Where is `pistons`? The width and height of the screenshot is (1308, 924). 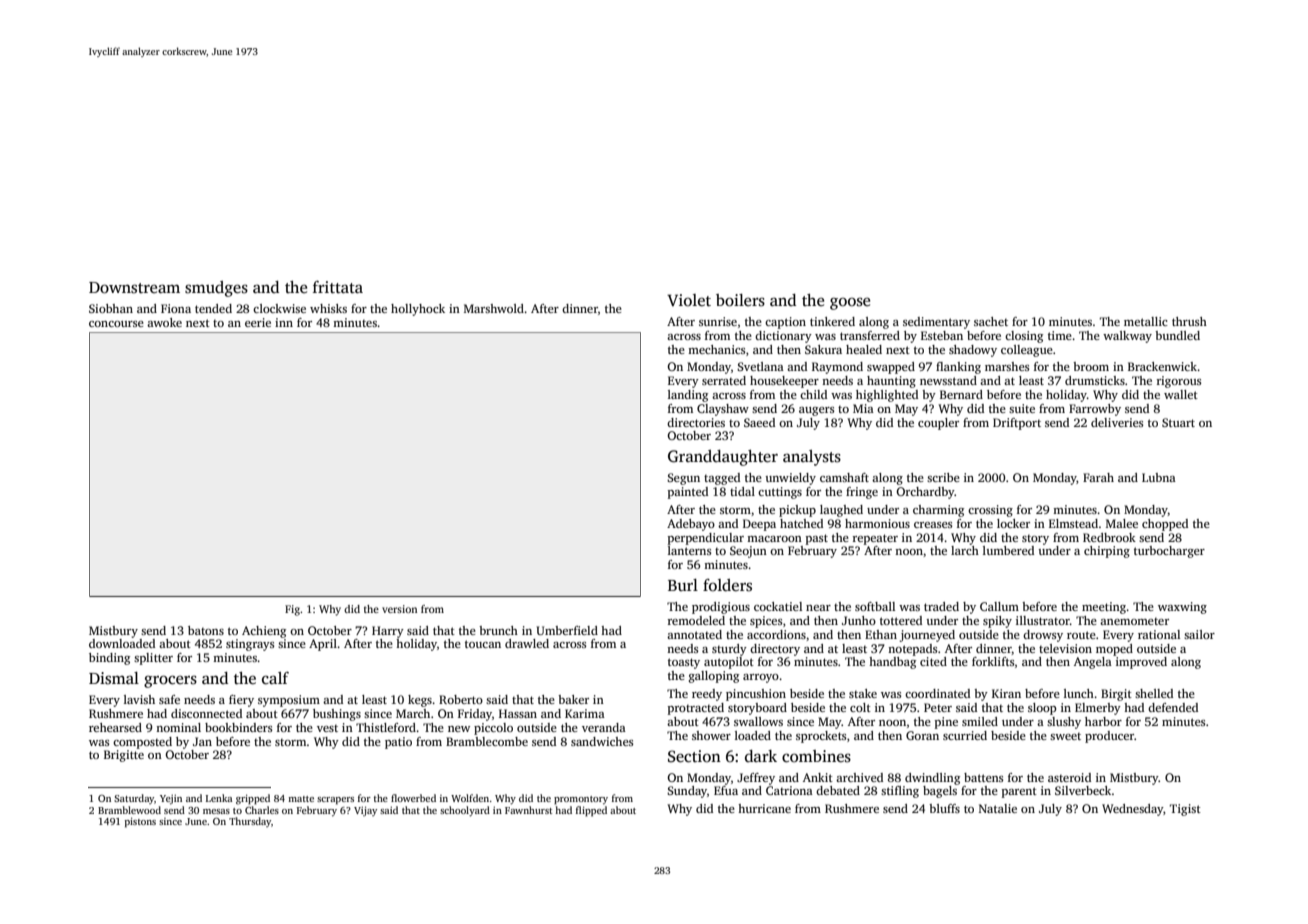 pistons is located at coordinates (140, 822).
